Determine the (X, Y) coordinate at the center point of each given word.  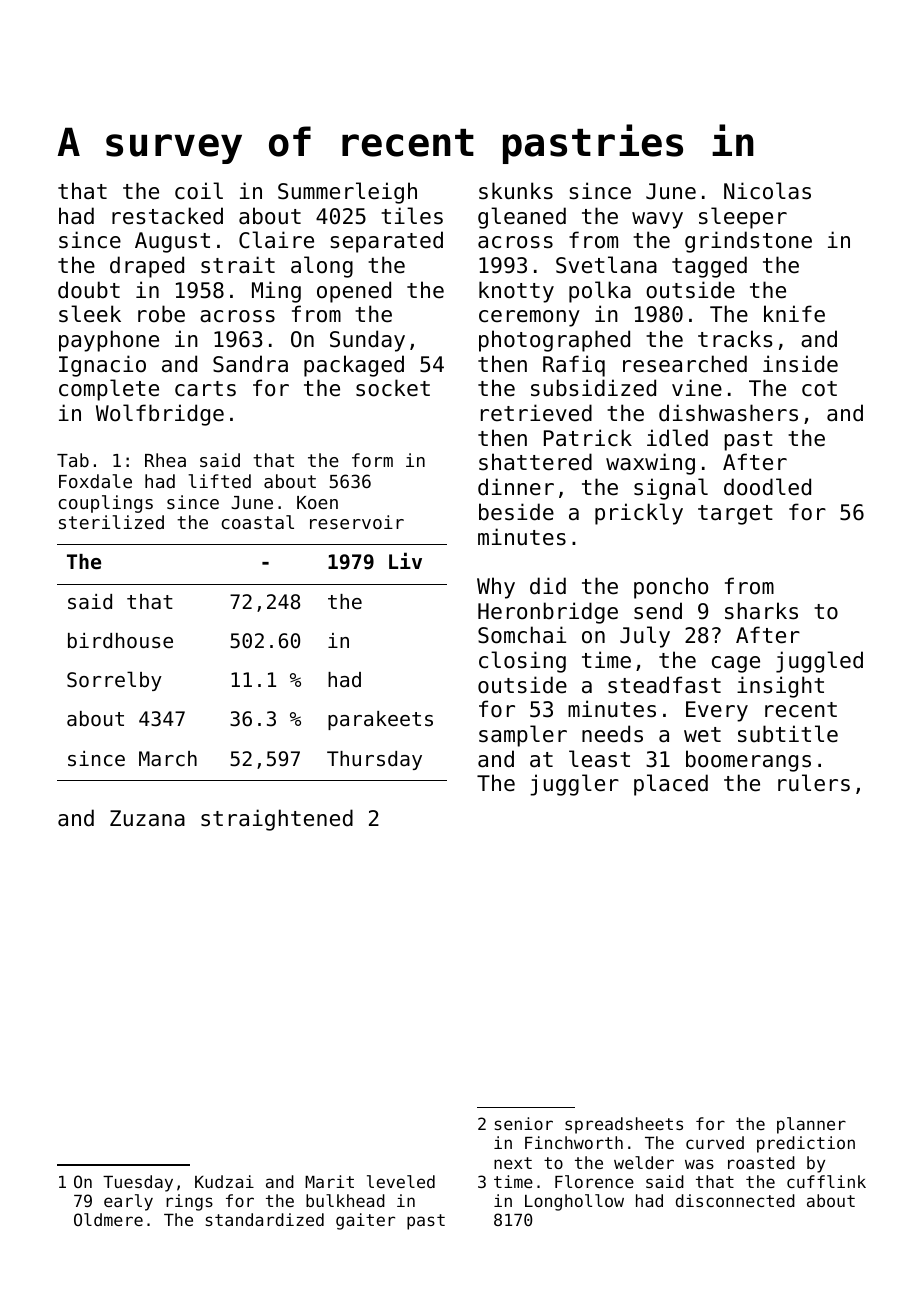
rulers (814, 783)
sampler (523, 736)
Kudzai (224, 1181)
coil (199, 191)
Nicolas (767, 191)
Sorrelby (114, 681)
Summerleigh (347, 193)
